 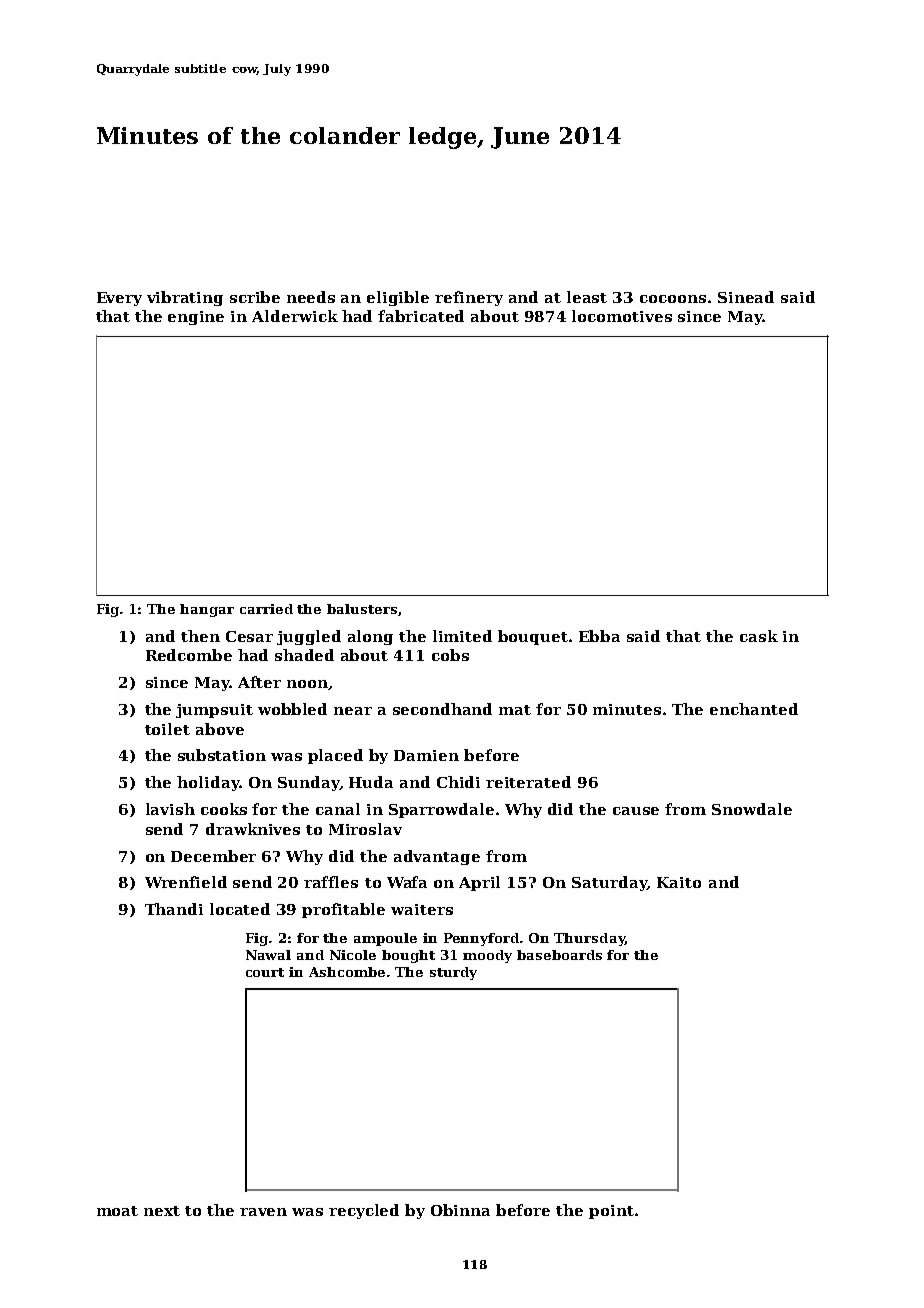 What do you see at coordinates (185, 298) in the image?
I see `vibrating` at bounding box center [185, 298].
